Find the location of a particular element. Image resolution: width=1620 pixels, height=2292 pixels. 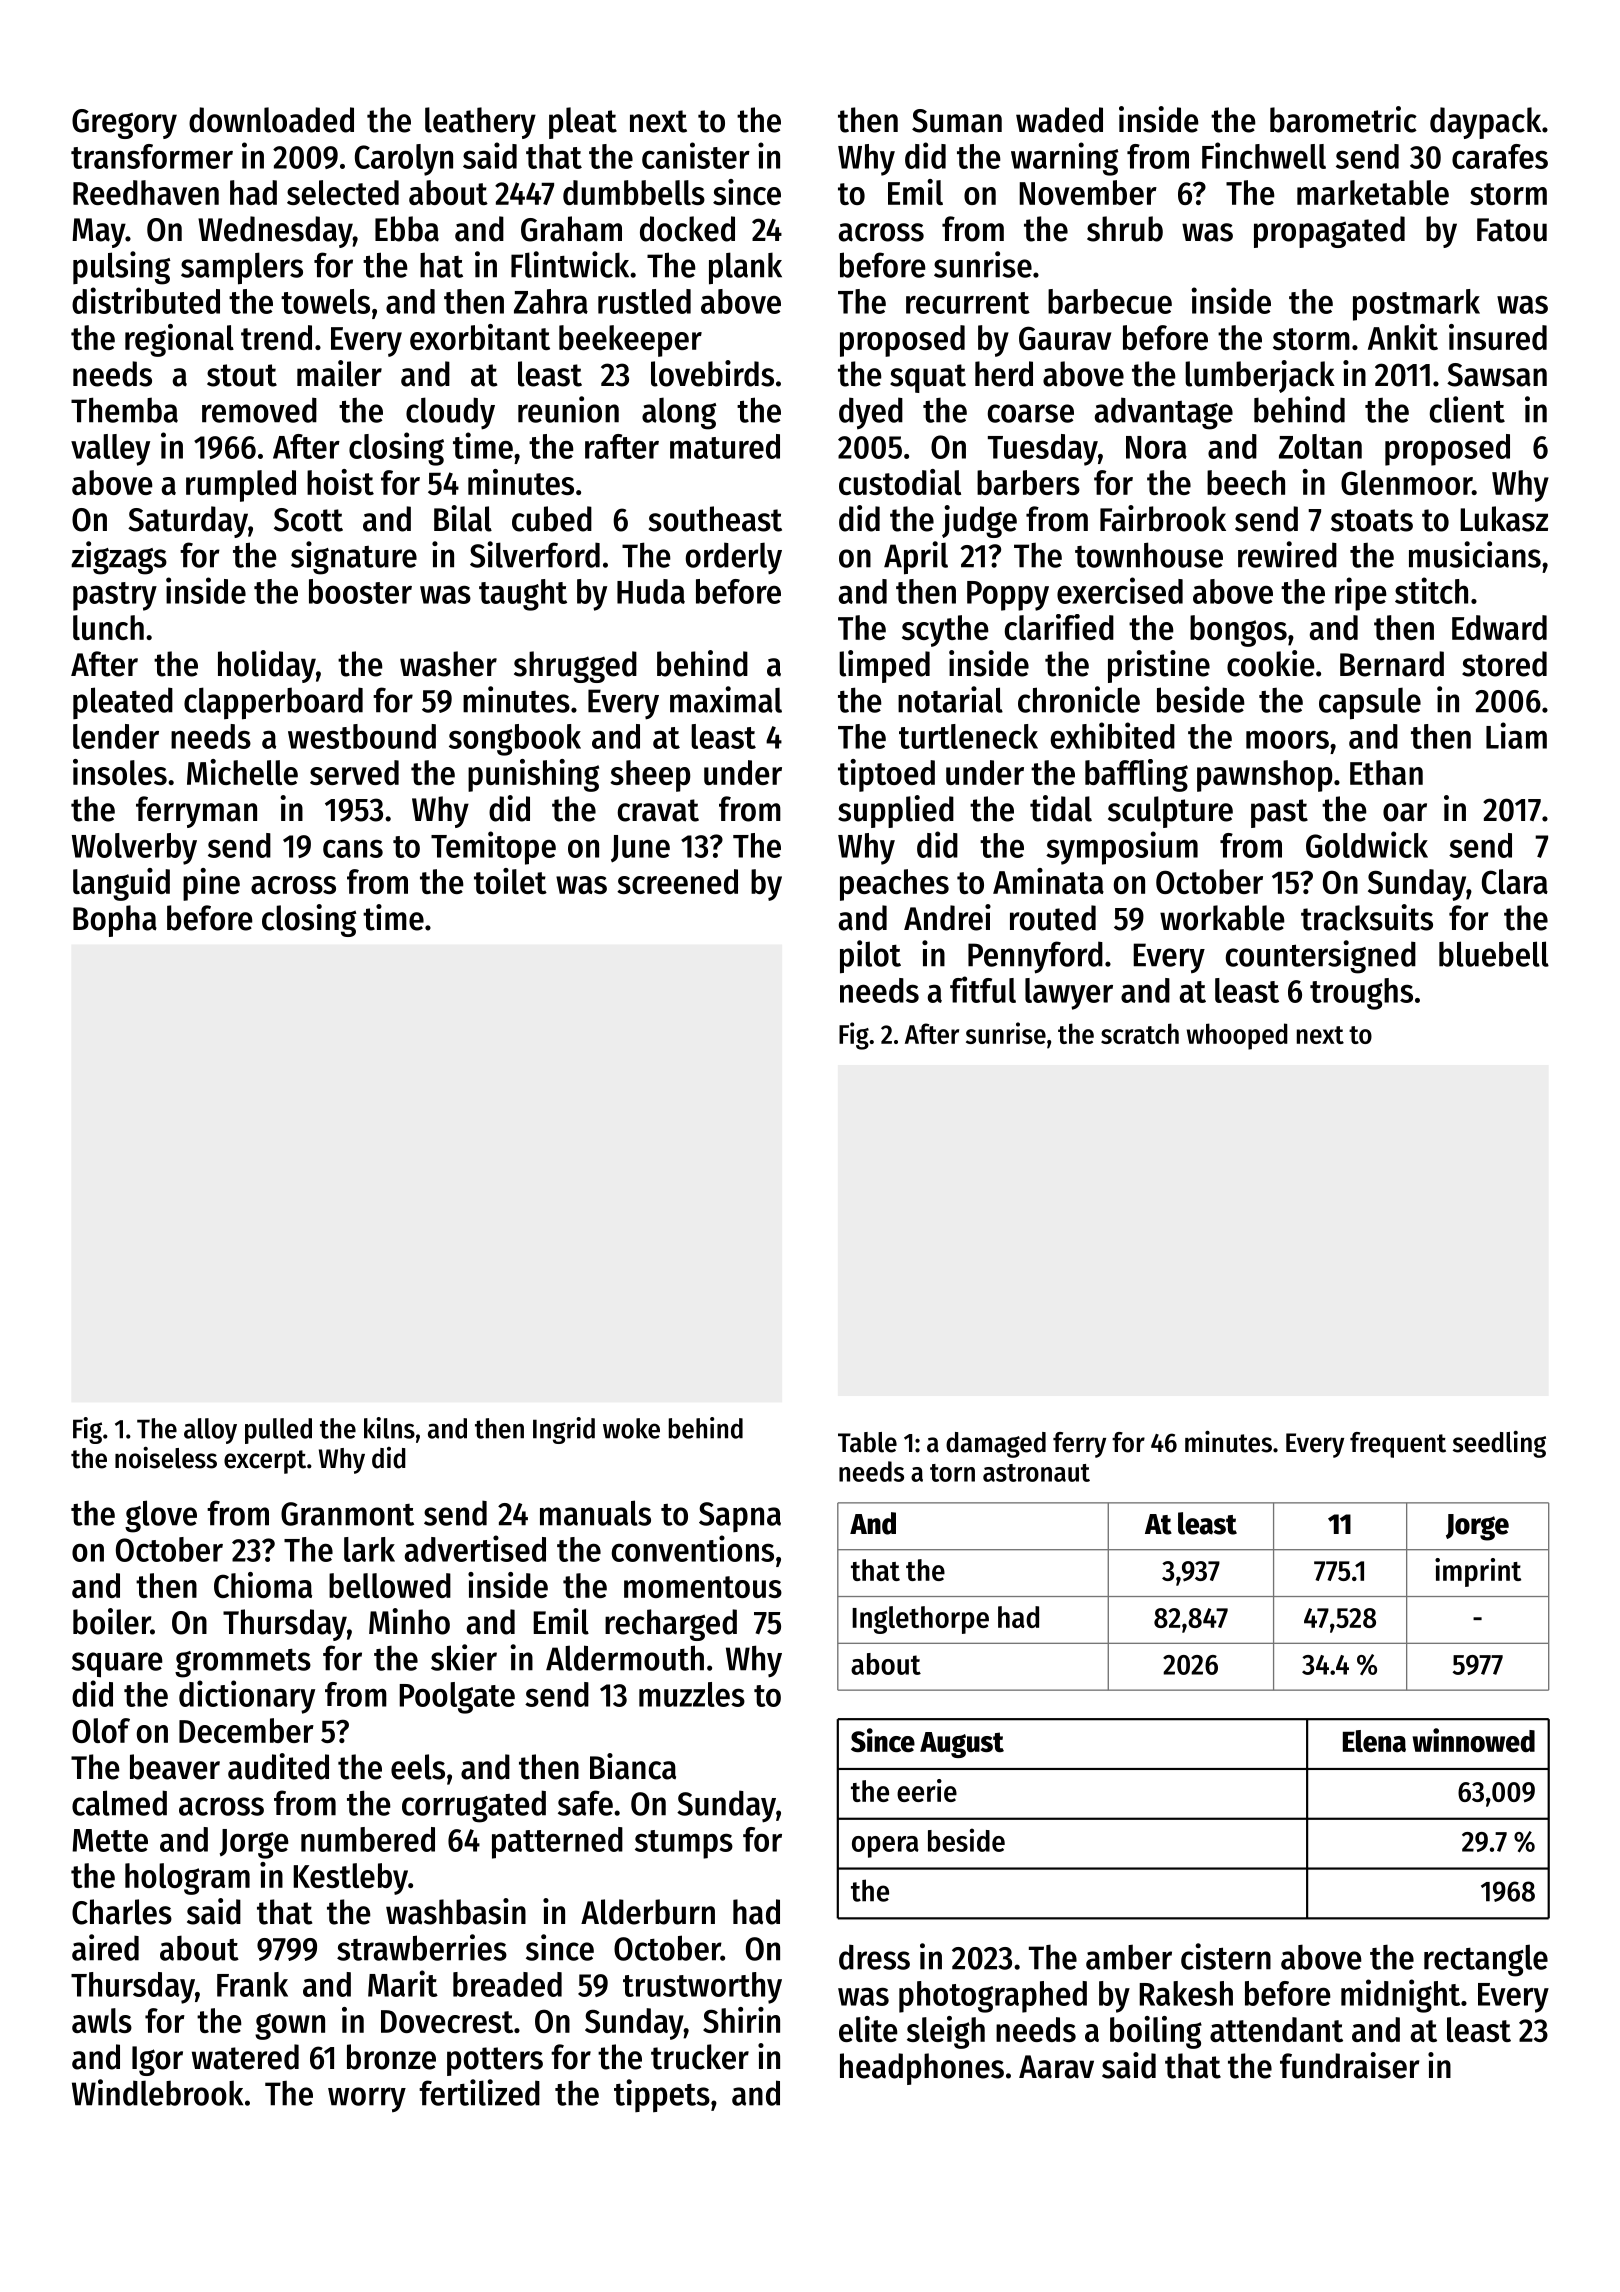

exorbitant is located at coordinates (480, 337).
